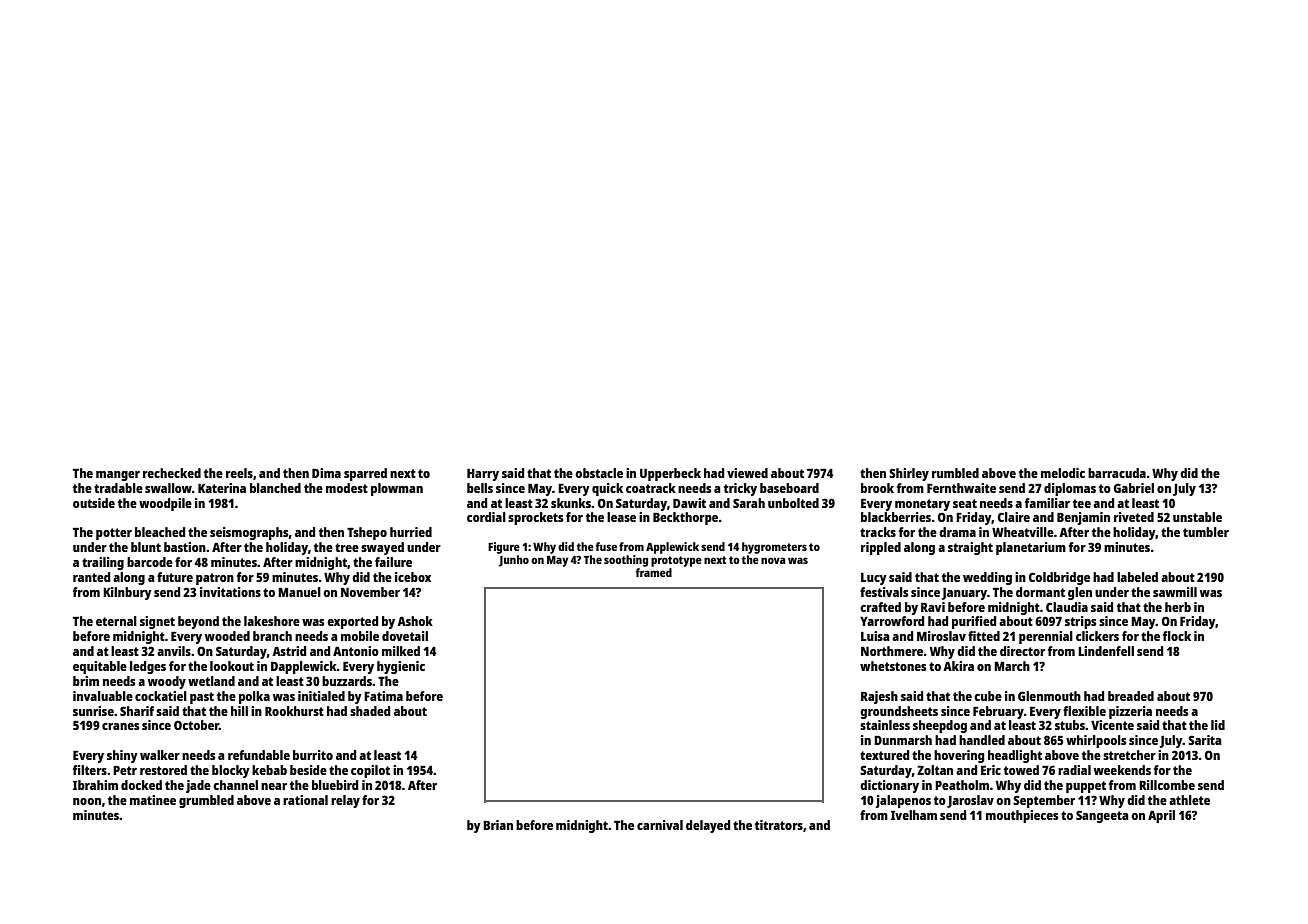  What do you see at coordinates (383, 696) in the screenshot?
I see `Fatima` at bounding box center [383, 696].
